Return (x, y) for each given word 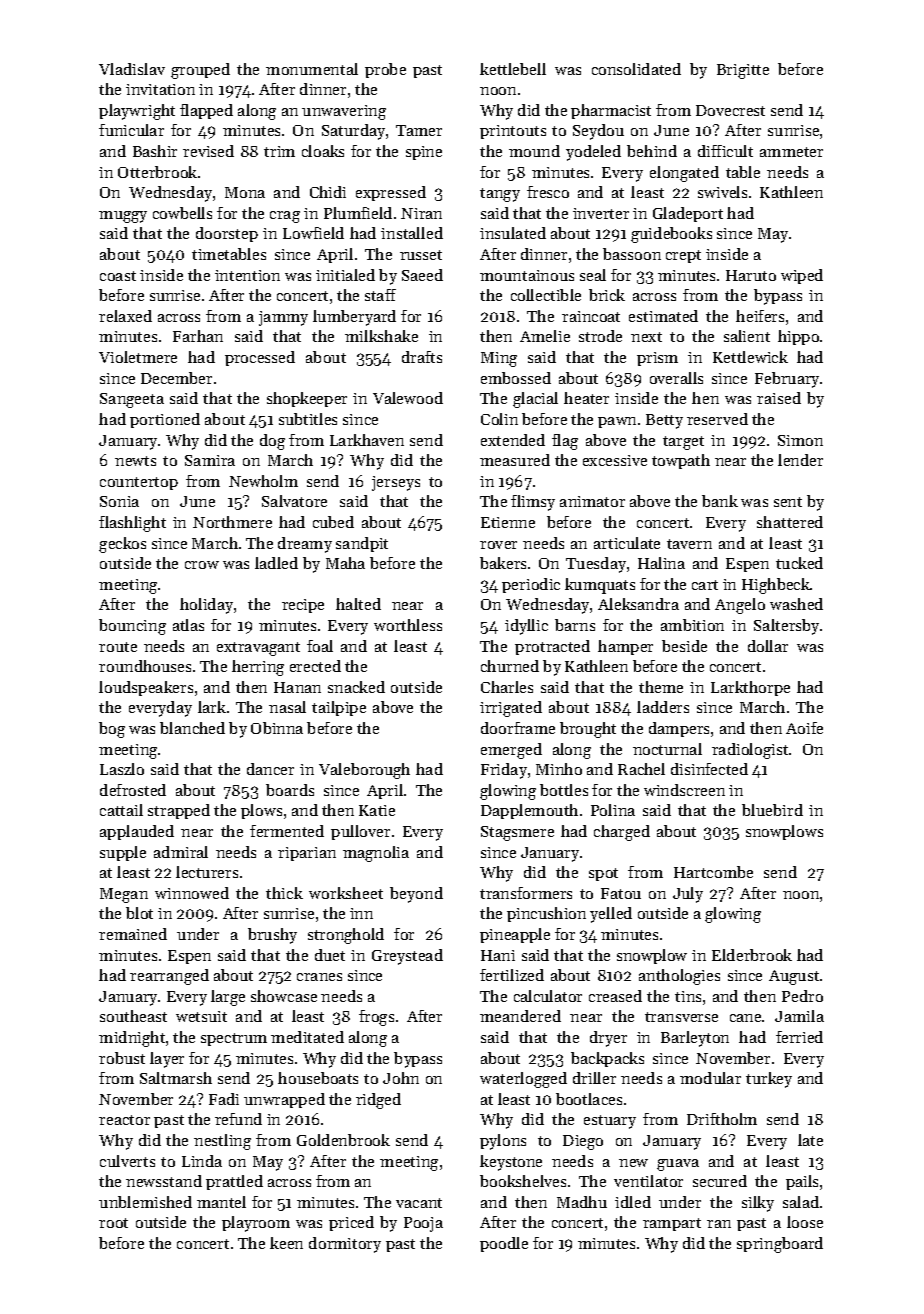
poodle (504, 1244)
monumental (312, 69)
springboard (780, 1245)
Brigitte (743, 71)
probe (385, 70)
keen (286, 1243)
